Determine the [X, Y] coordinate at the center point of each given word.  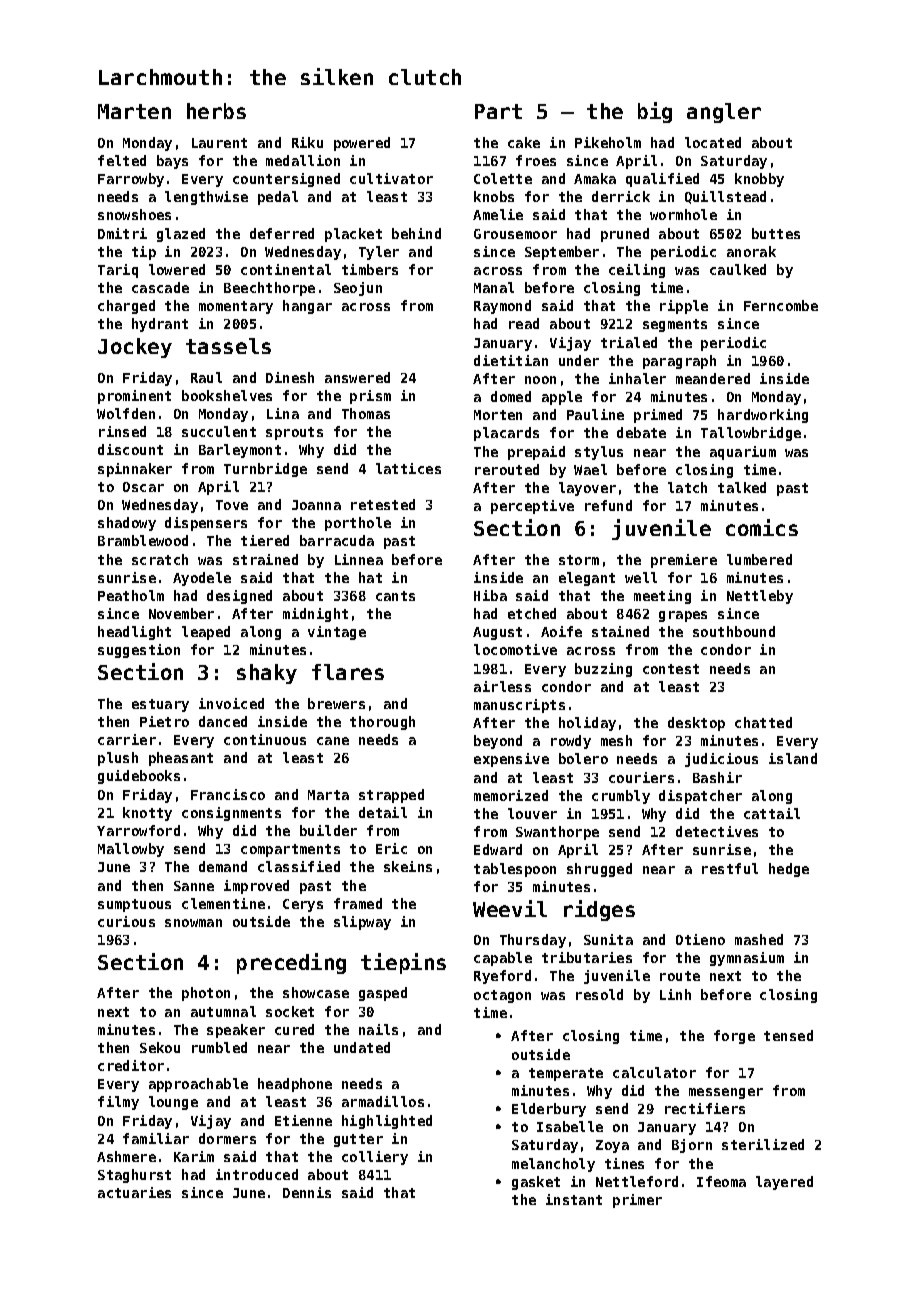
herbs [216, 111]
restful [730, 868]
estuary [160, 705]
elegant [587, 579]
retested [383, 504]
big [655, 112]
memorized [511, 795]
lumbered [759, 559]
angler [724, 113]
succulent [219, 431]
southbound [734, 631]
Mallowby [131, 850]
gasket [536, 1183]
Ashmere [126, 1156]
